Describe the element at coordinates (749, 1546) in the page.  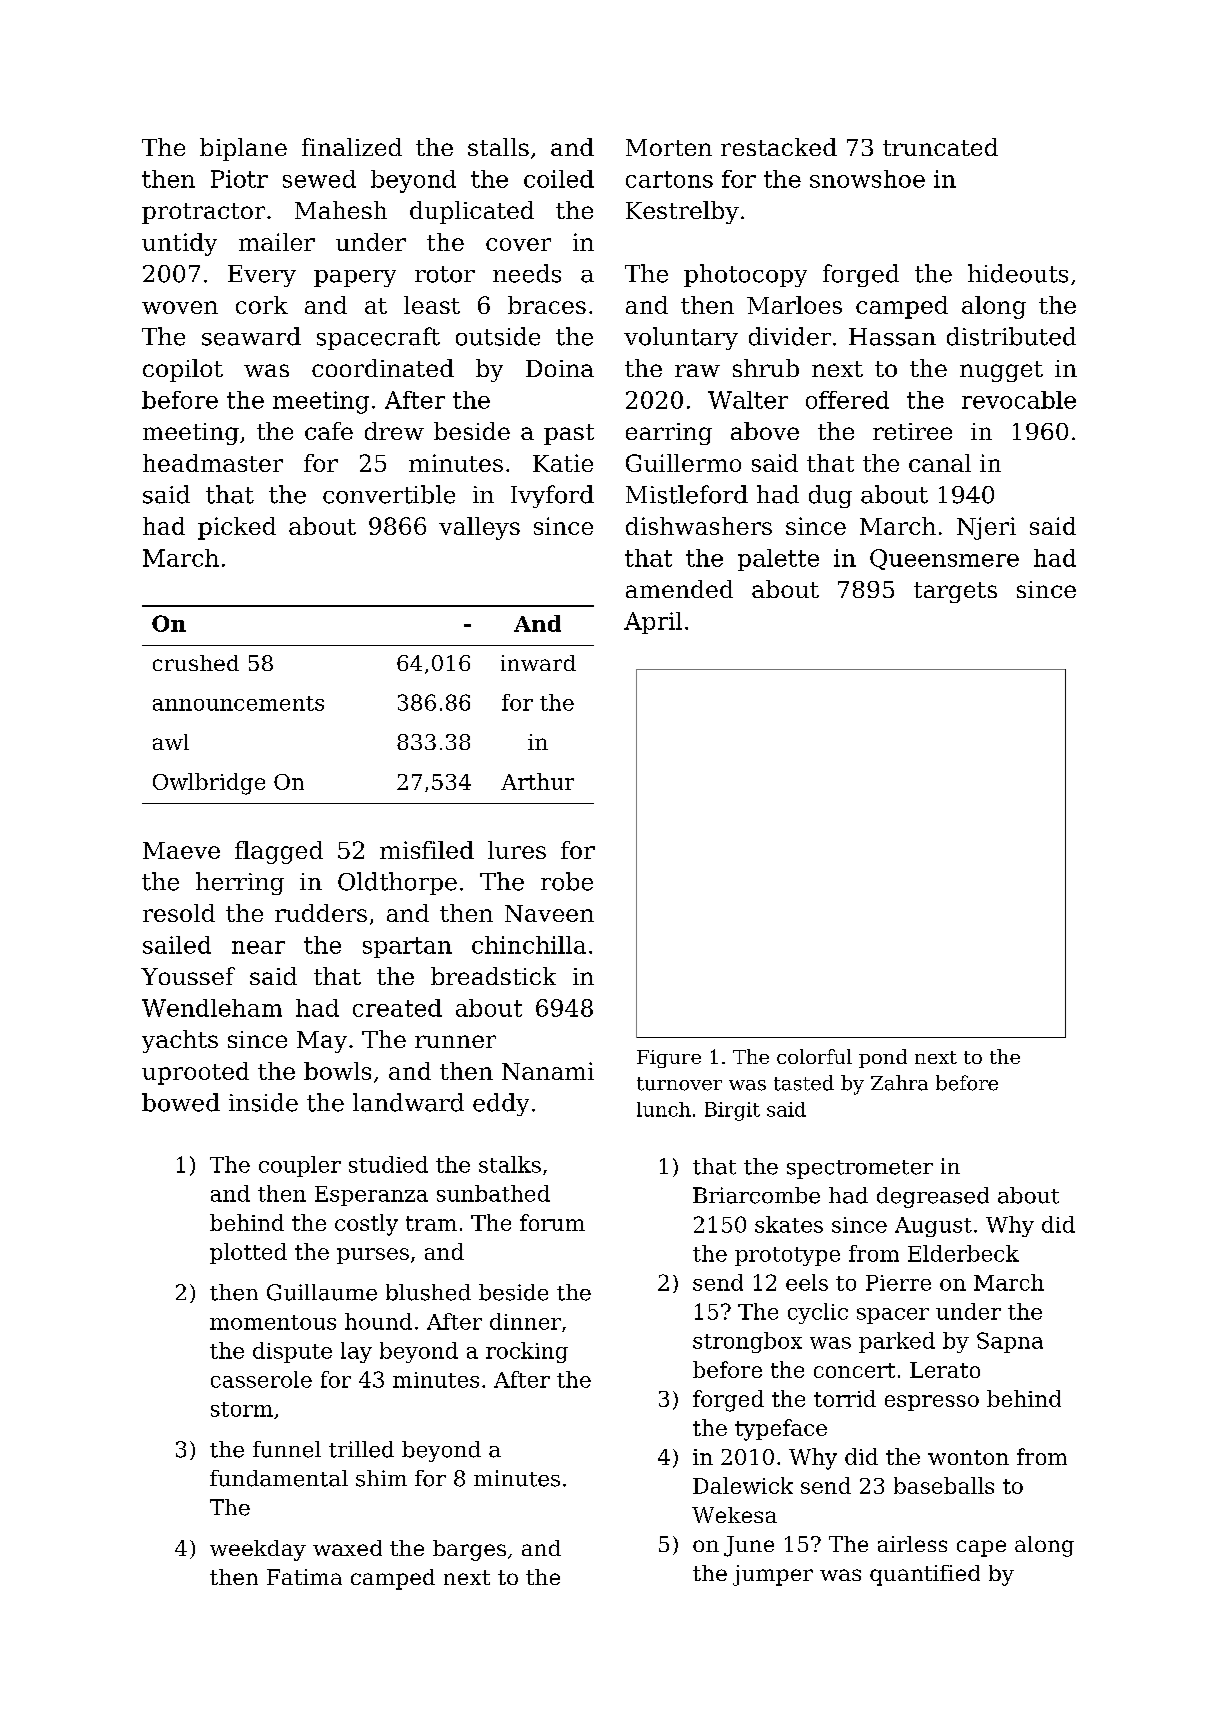
I see `June` at that location.
